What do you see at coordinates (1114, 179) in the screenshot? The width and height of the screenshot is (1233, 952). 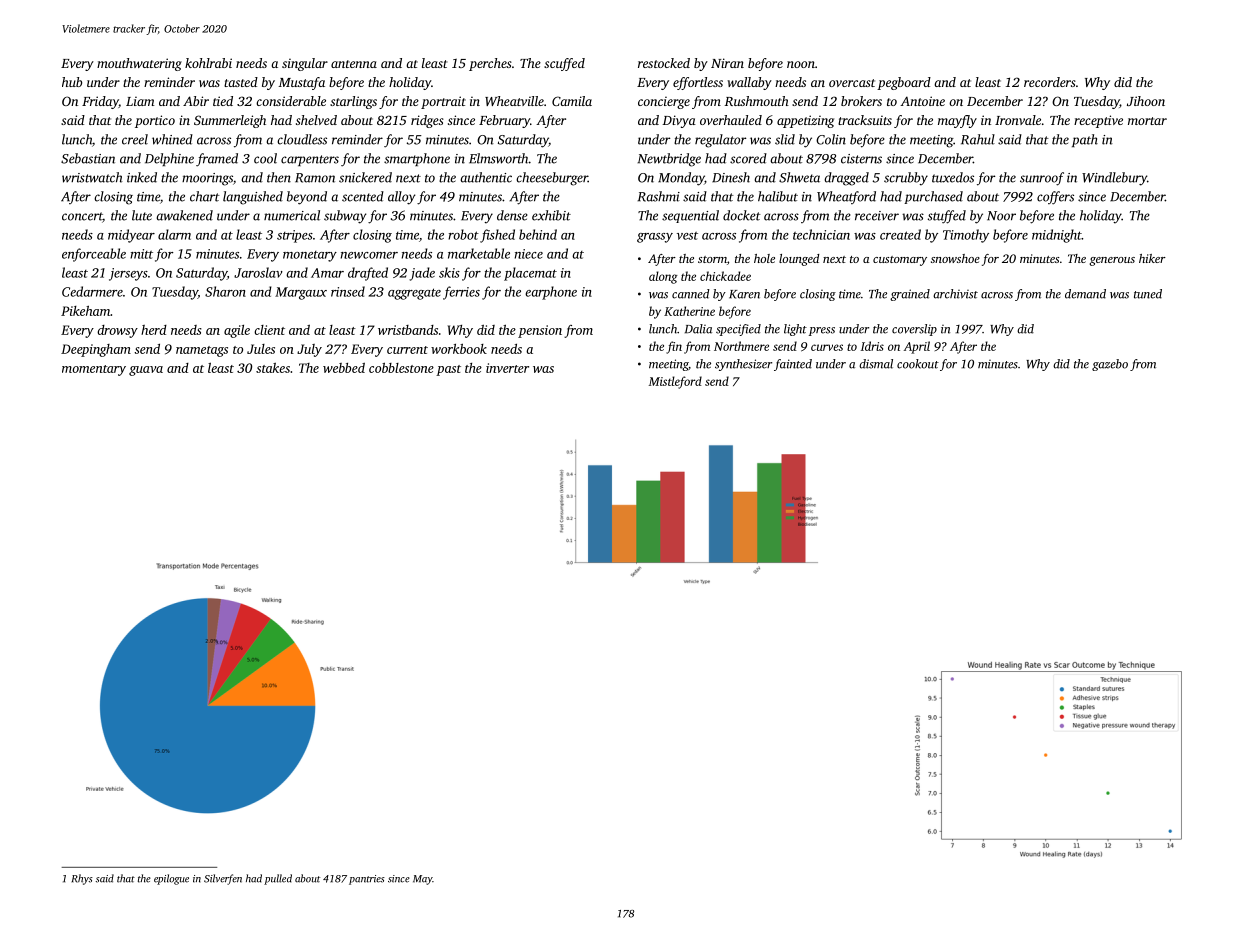 I see `Windlebury` at bounding box center [1114, 179].
